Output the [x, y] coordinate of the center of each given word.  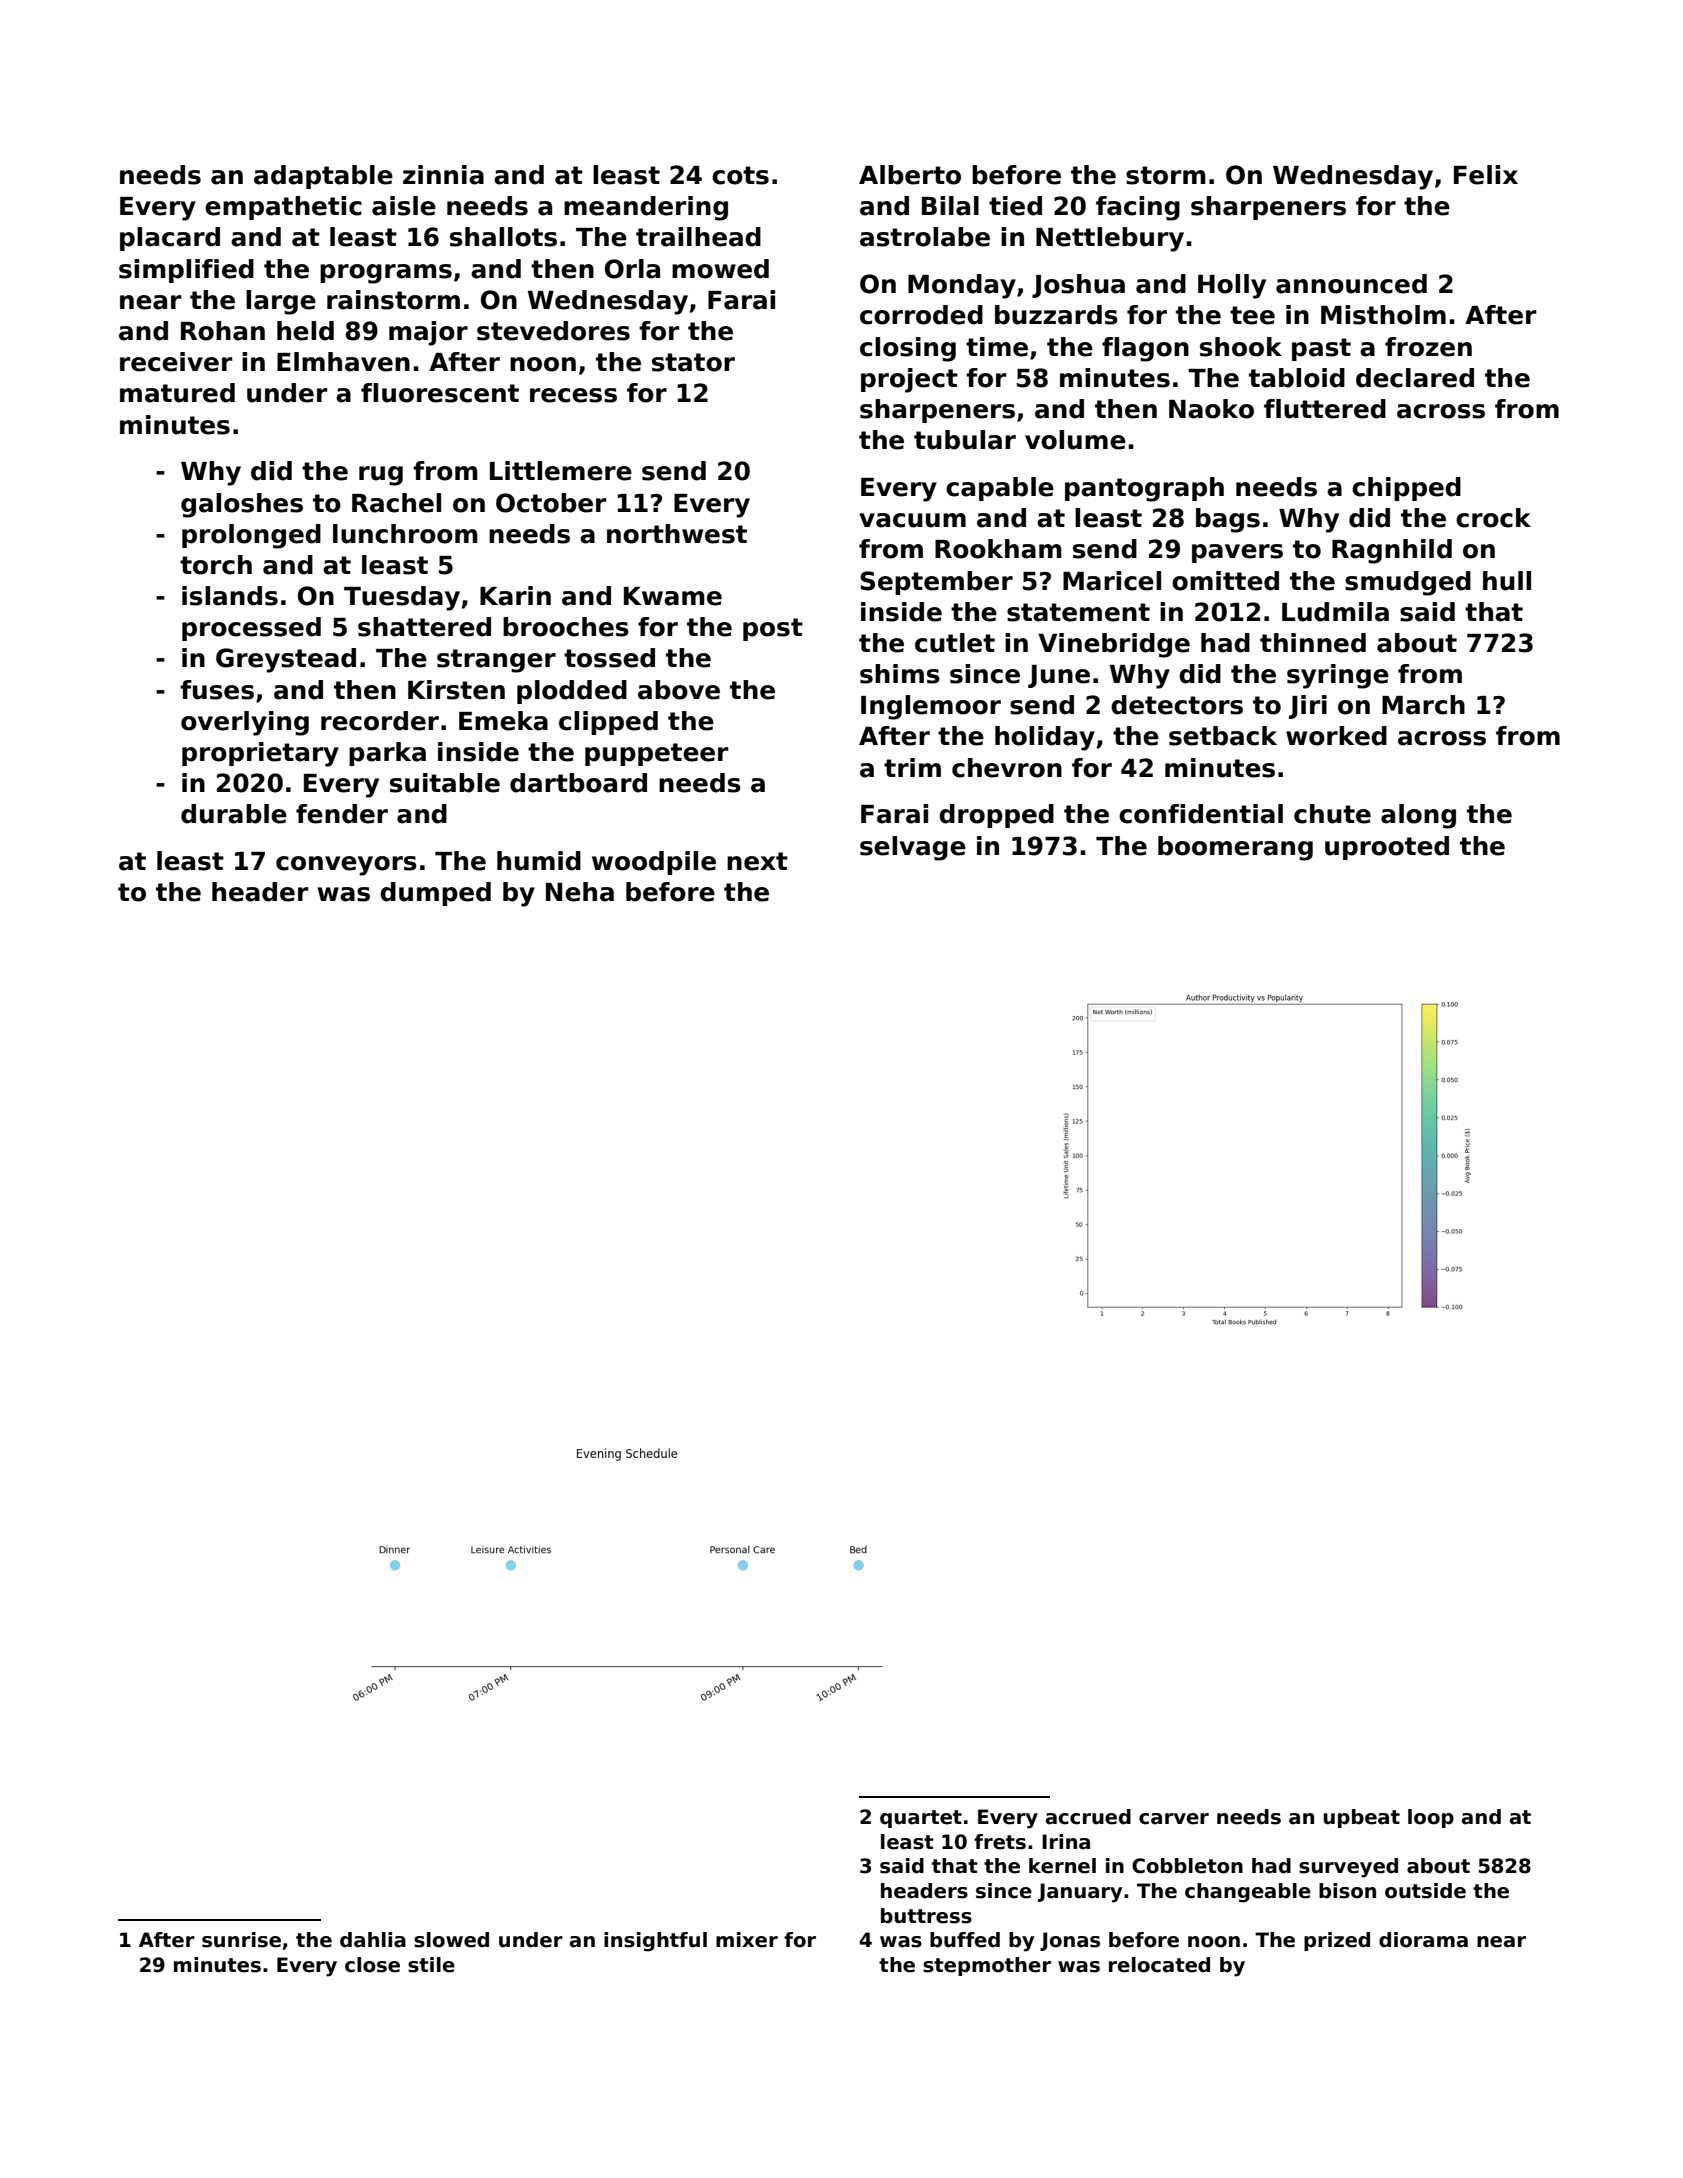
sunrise [241, 1940]
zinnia [443, 175]
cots [740, 175]
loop [1431, 1818]
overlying [245, 723]
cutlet [955, 643]
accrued [1088, 1817]
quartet [921, 1819]
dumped [435, 894]
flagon [1145, 349]
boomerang [1235, 848]
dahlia [373, 1940]
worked [1336, 736]
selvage [913, 848]
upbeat [1362, 1818]
